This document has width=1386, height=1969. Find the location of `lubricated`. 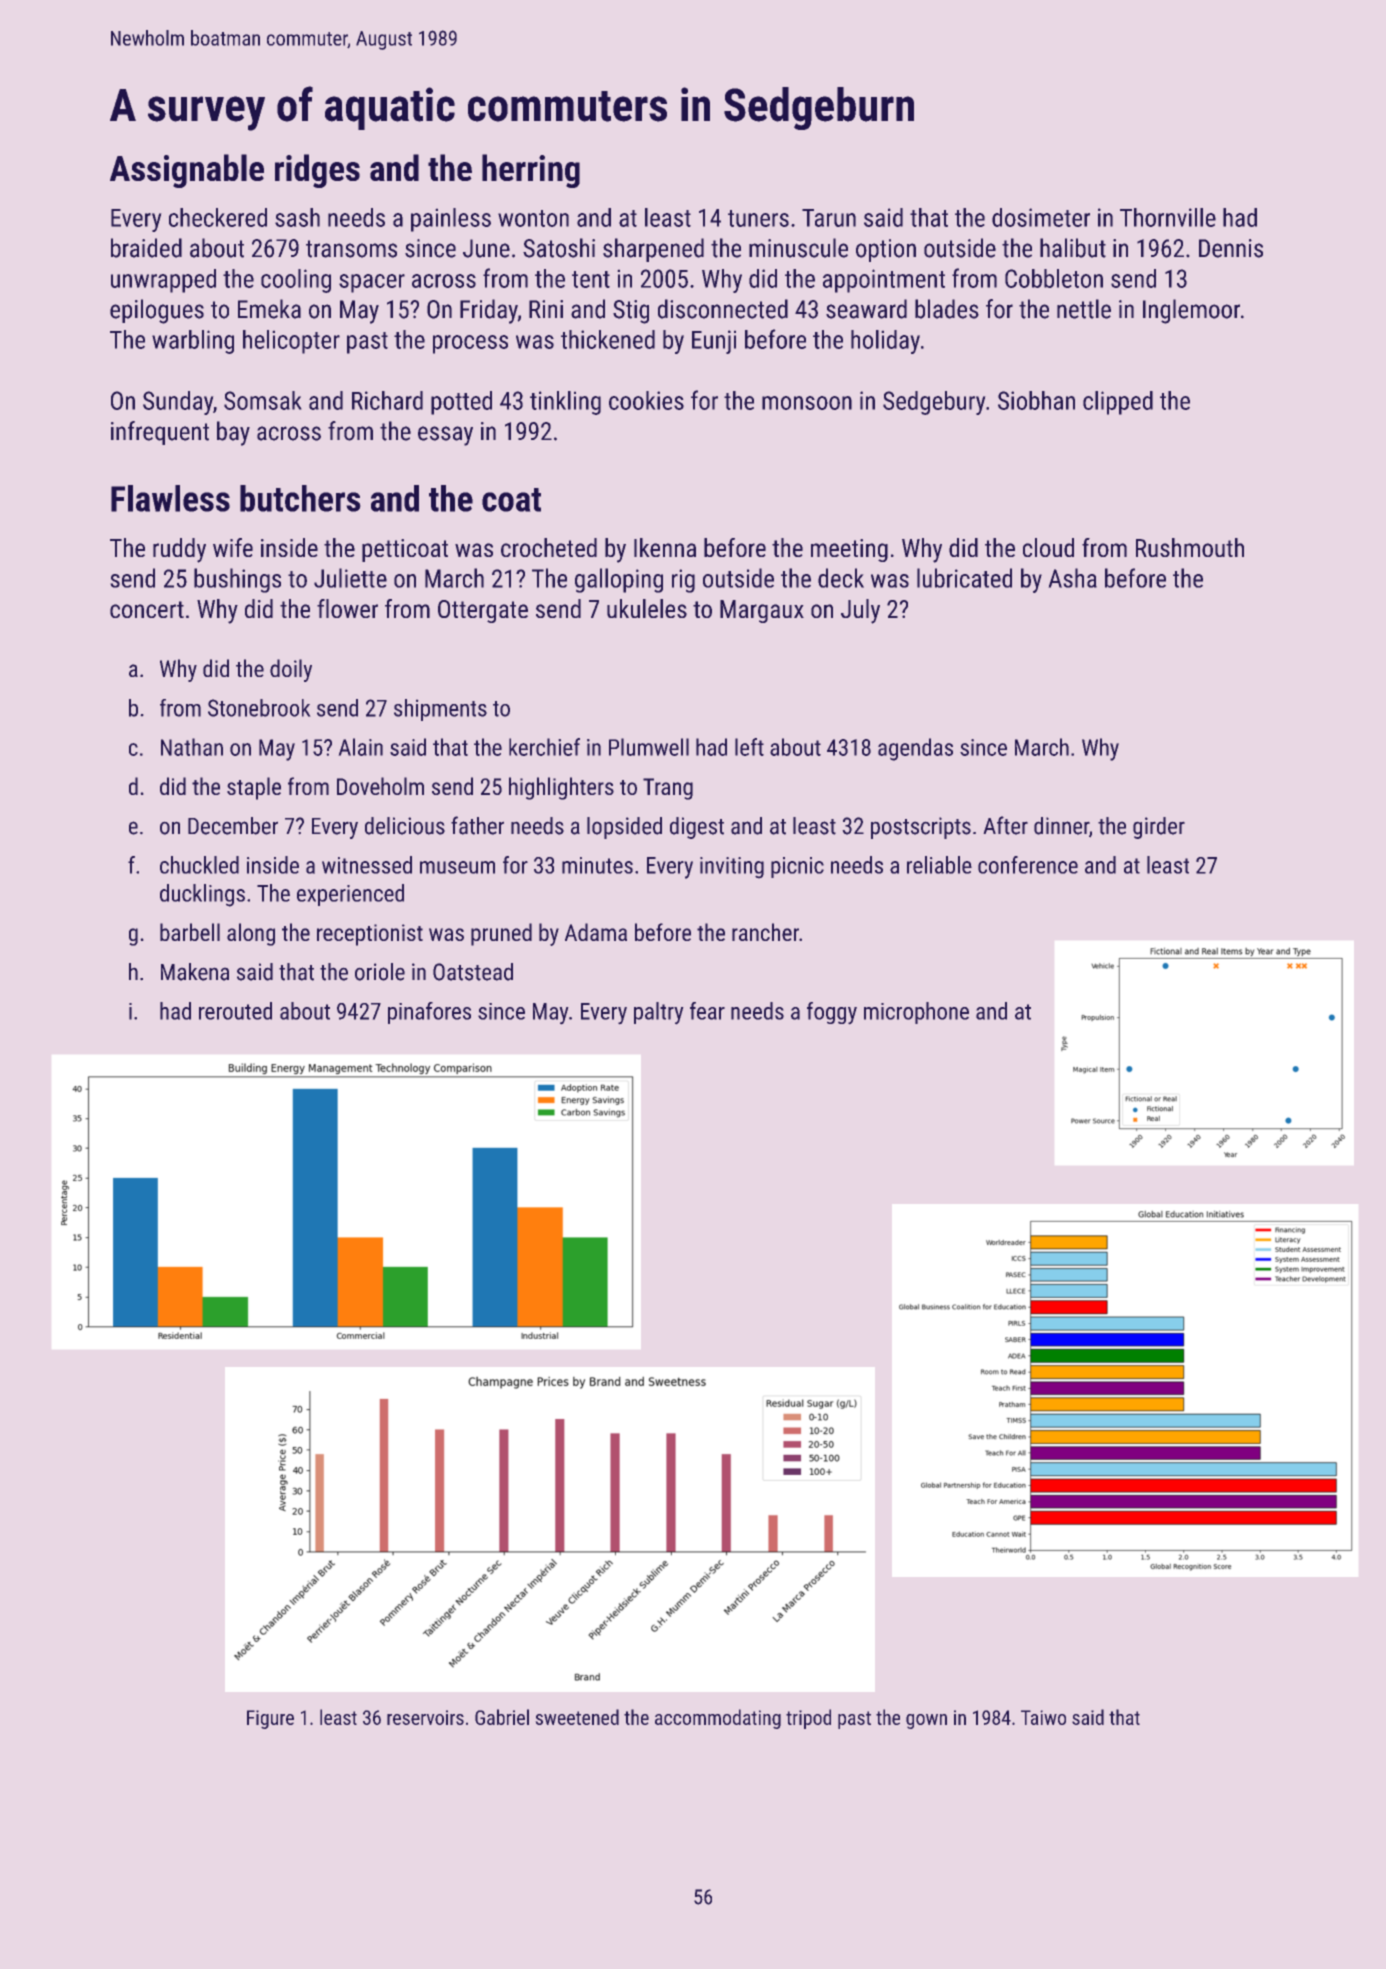

lubricated is located at coordinates (964, 578).
